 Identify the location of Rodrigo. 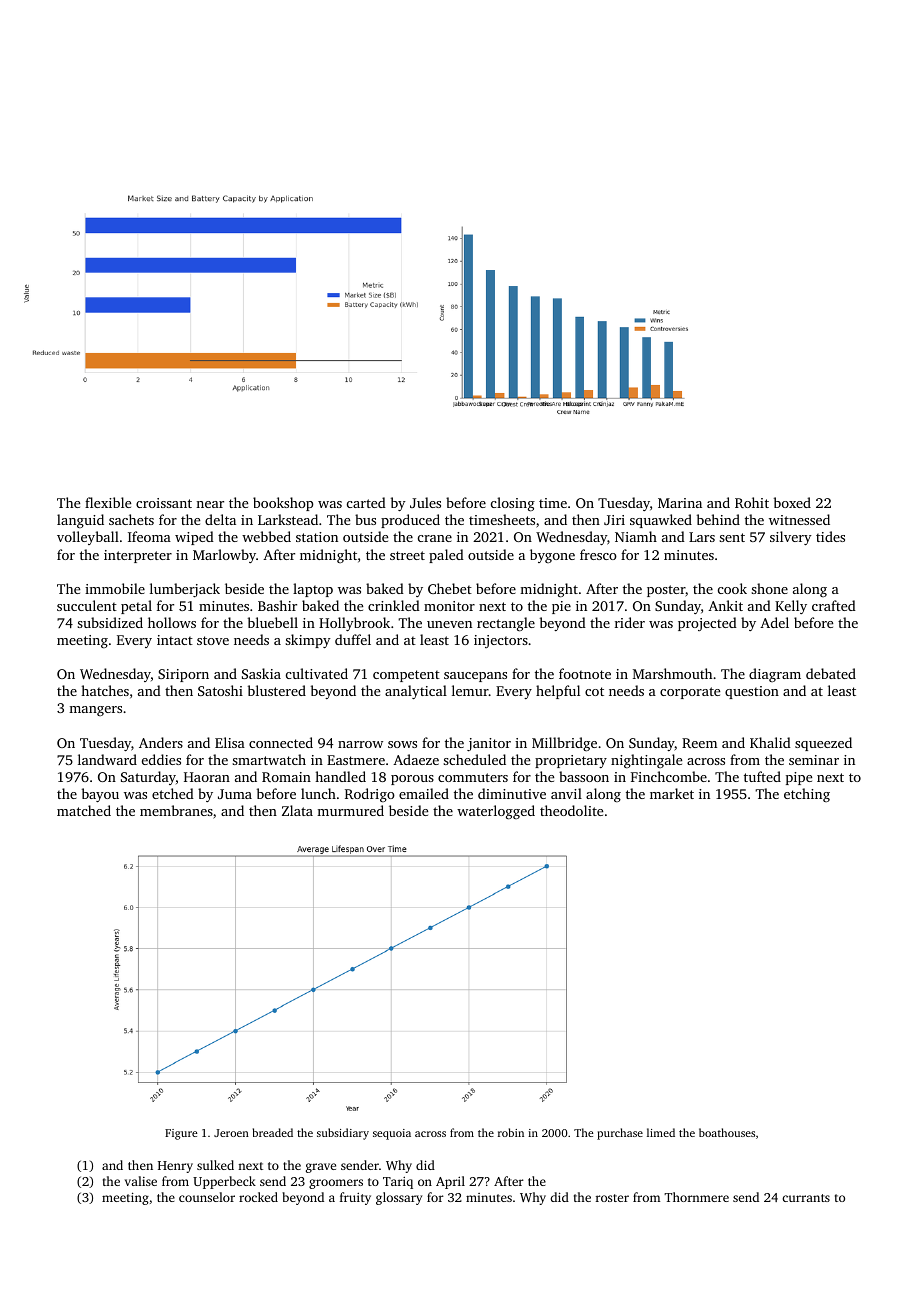
(370, 795).
